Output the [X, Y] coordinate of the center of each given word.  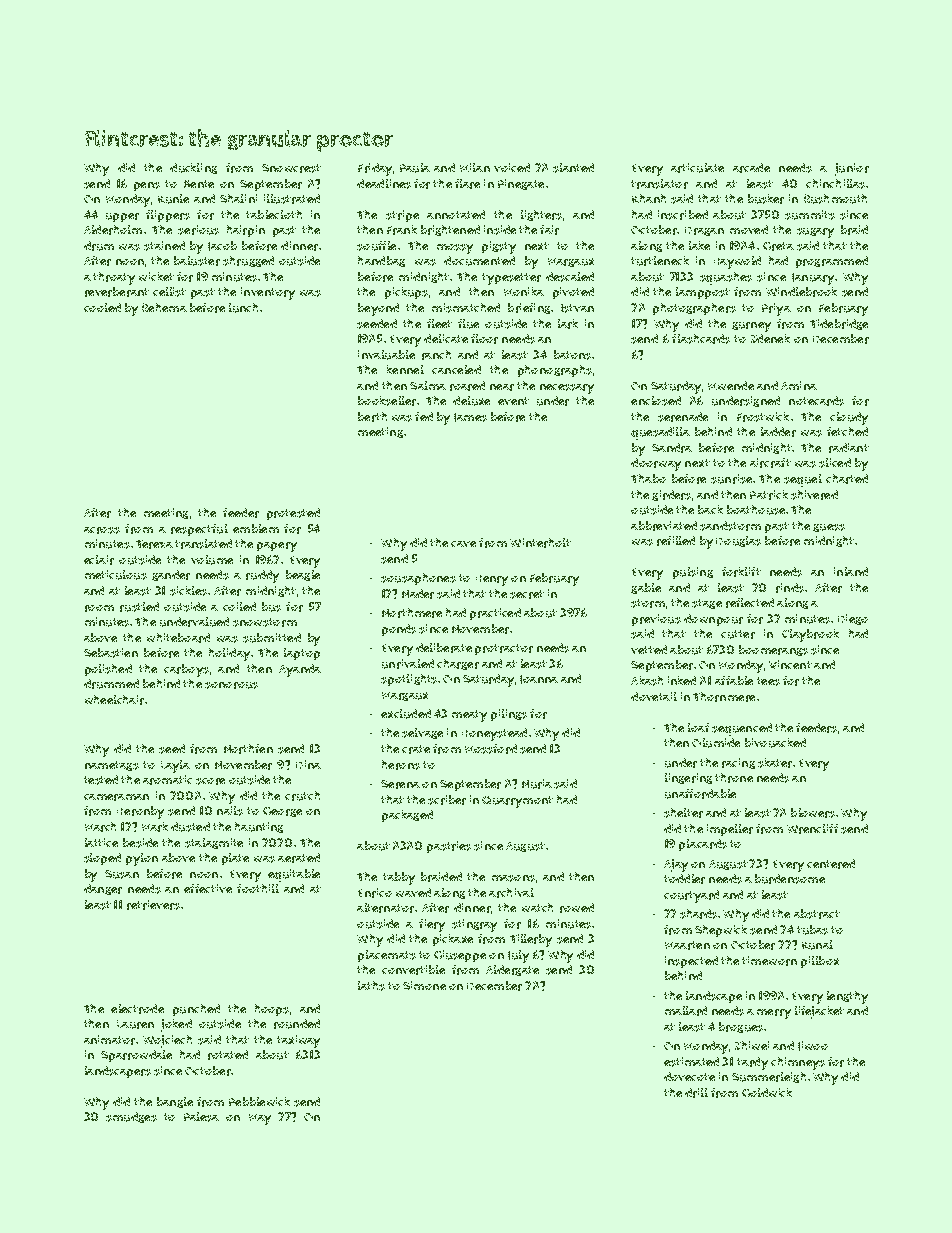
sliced [835, 463]
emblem [256, 528]
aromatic [167, 780]
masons [513, 878]
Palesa [201, 1117]
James [470, 417]
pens [147, 186]
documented [479, 261]
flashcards [701, 339]
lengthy [847, 997]
